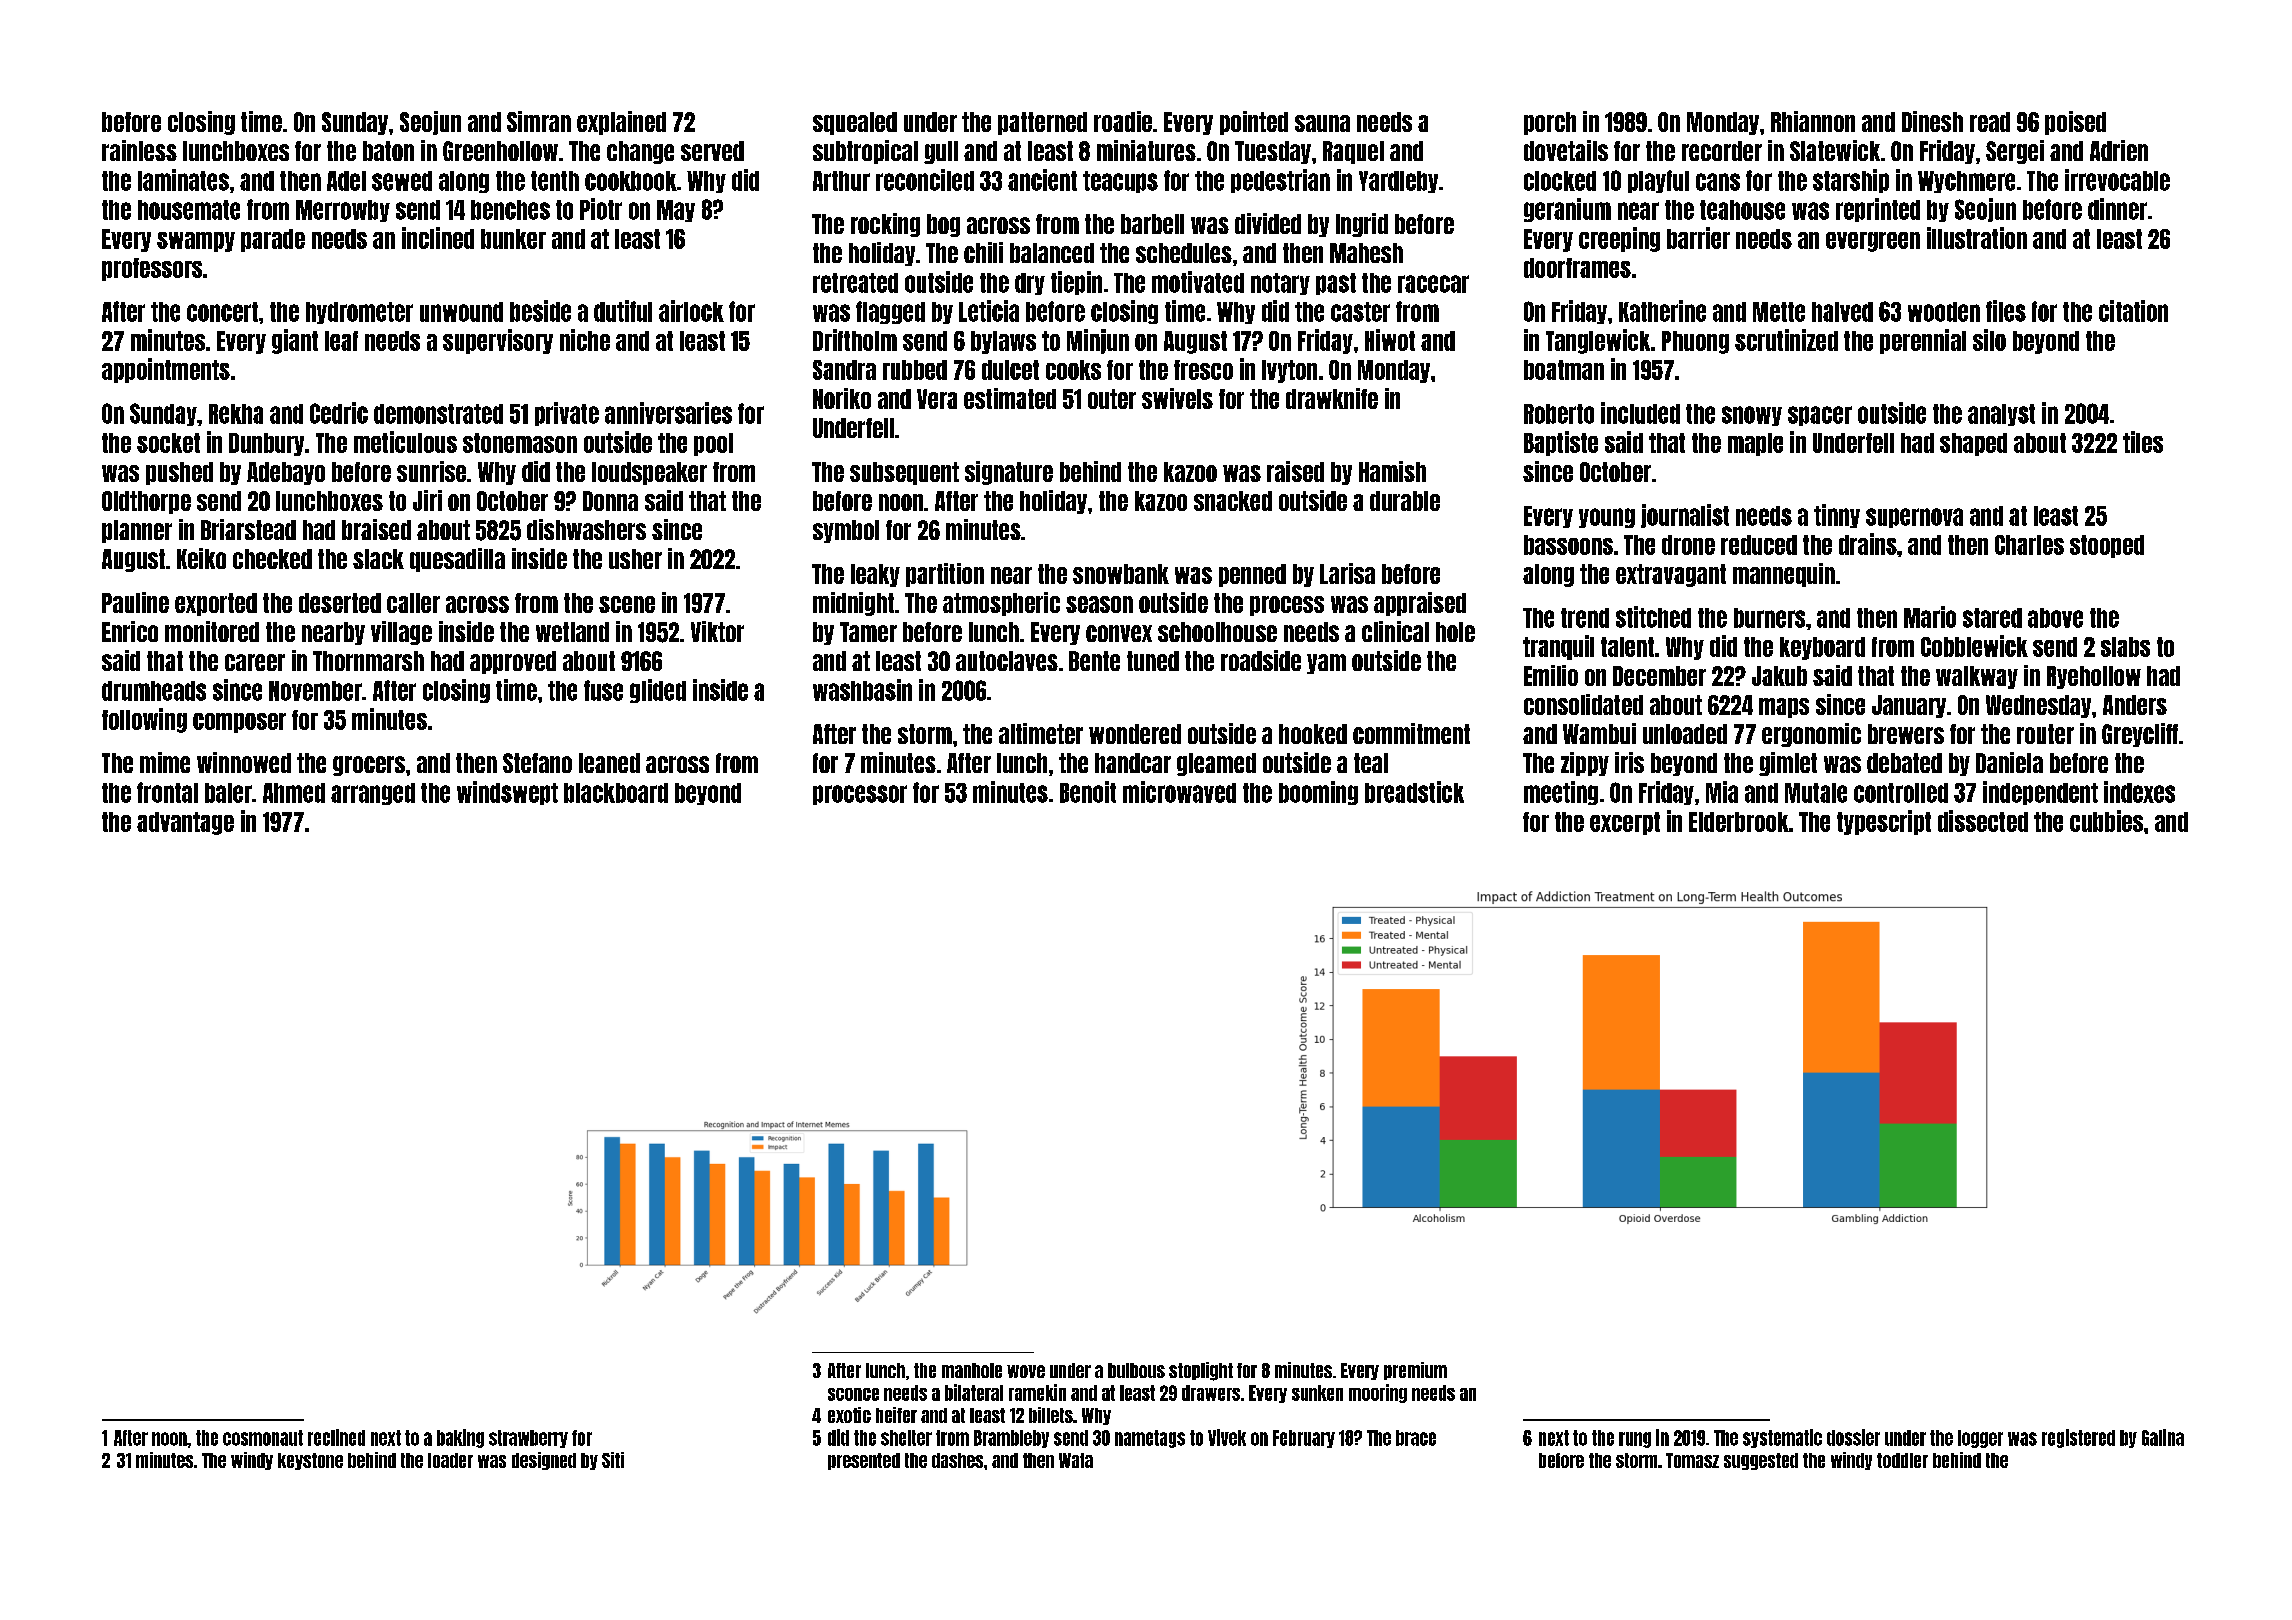  What do you see at coordinates (2135, 705) in the screenshot?
I see `Anders` at bounding box center [2135, 705].
